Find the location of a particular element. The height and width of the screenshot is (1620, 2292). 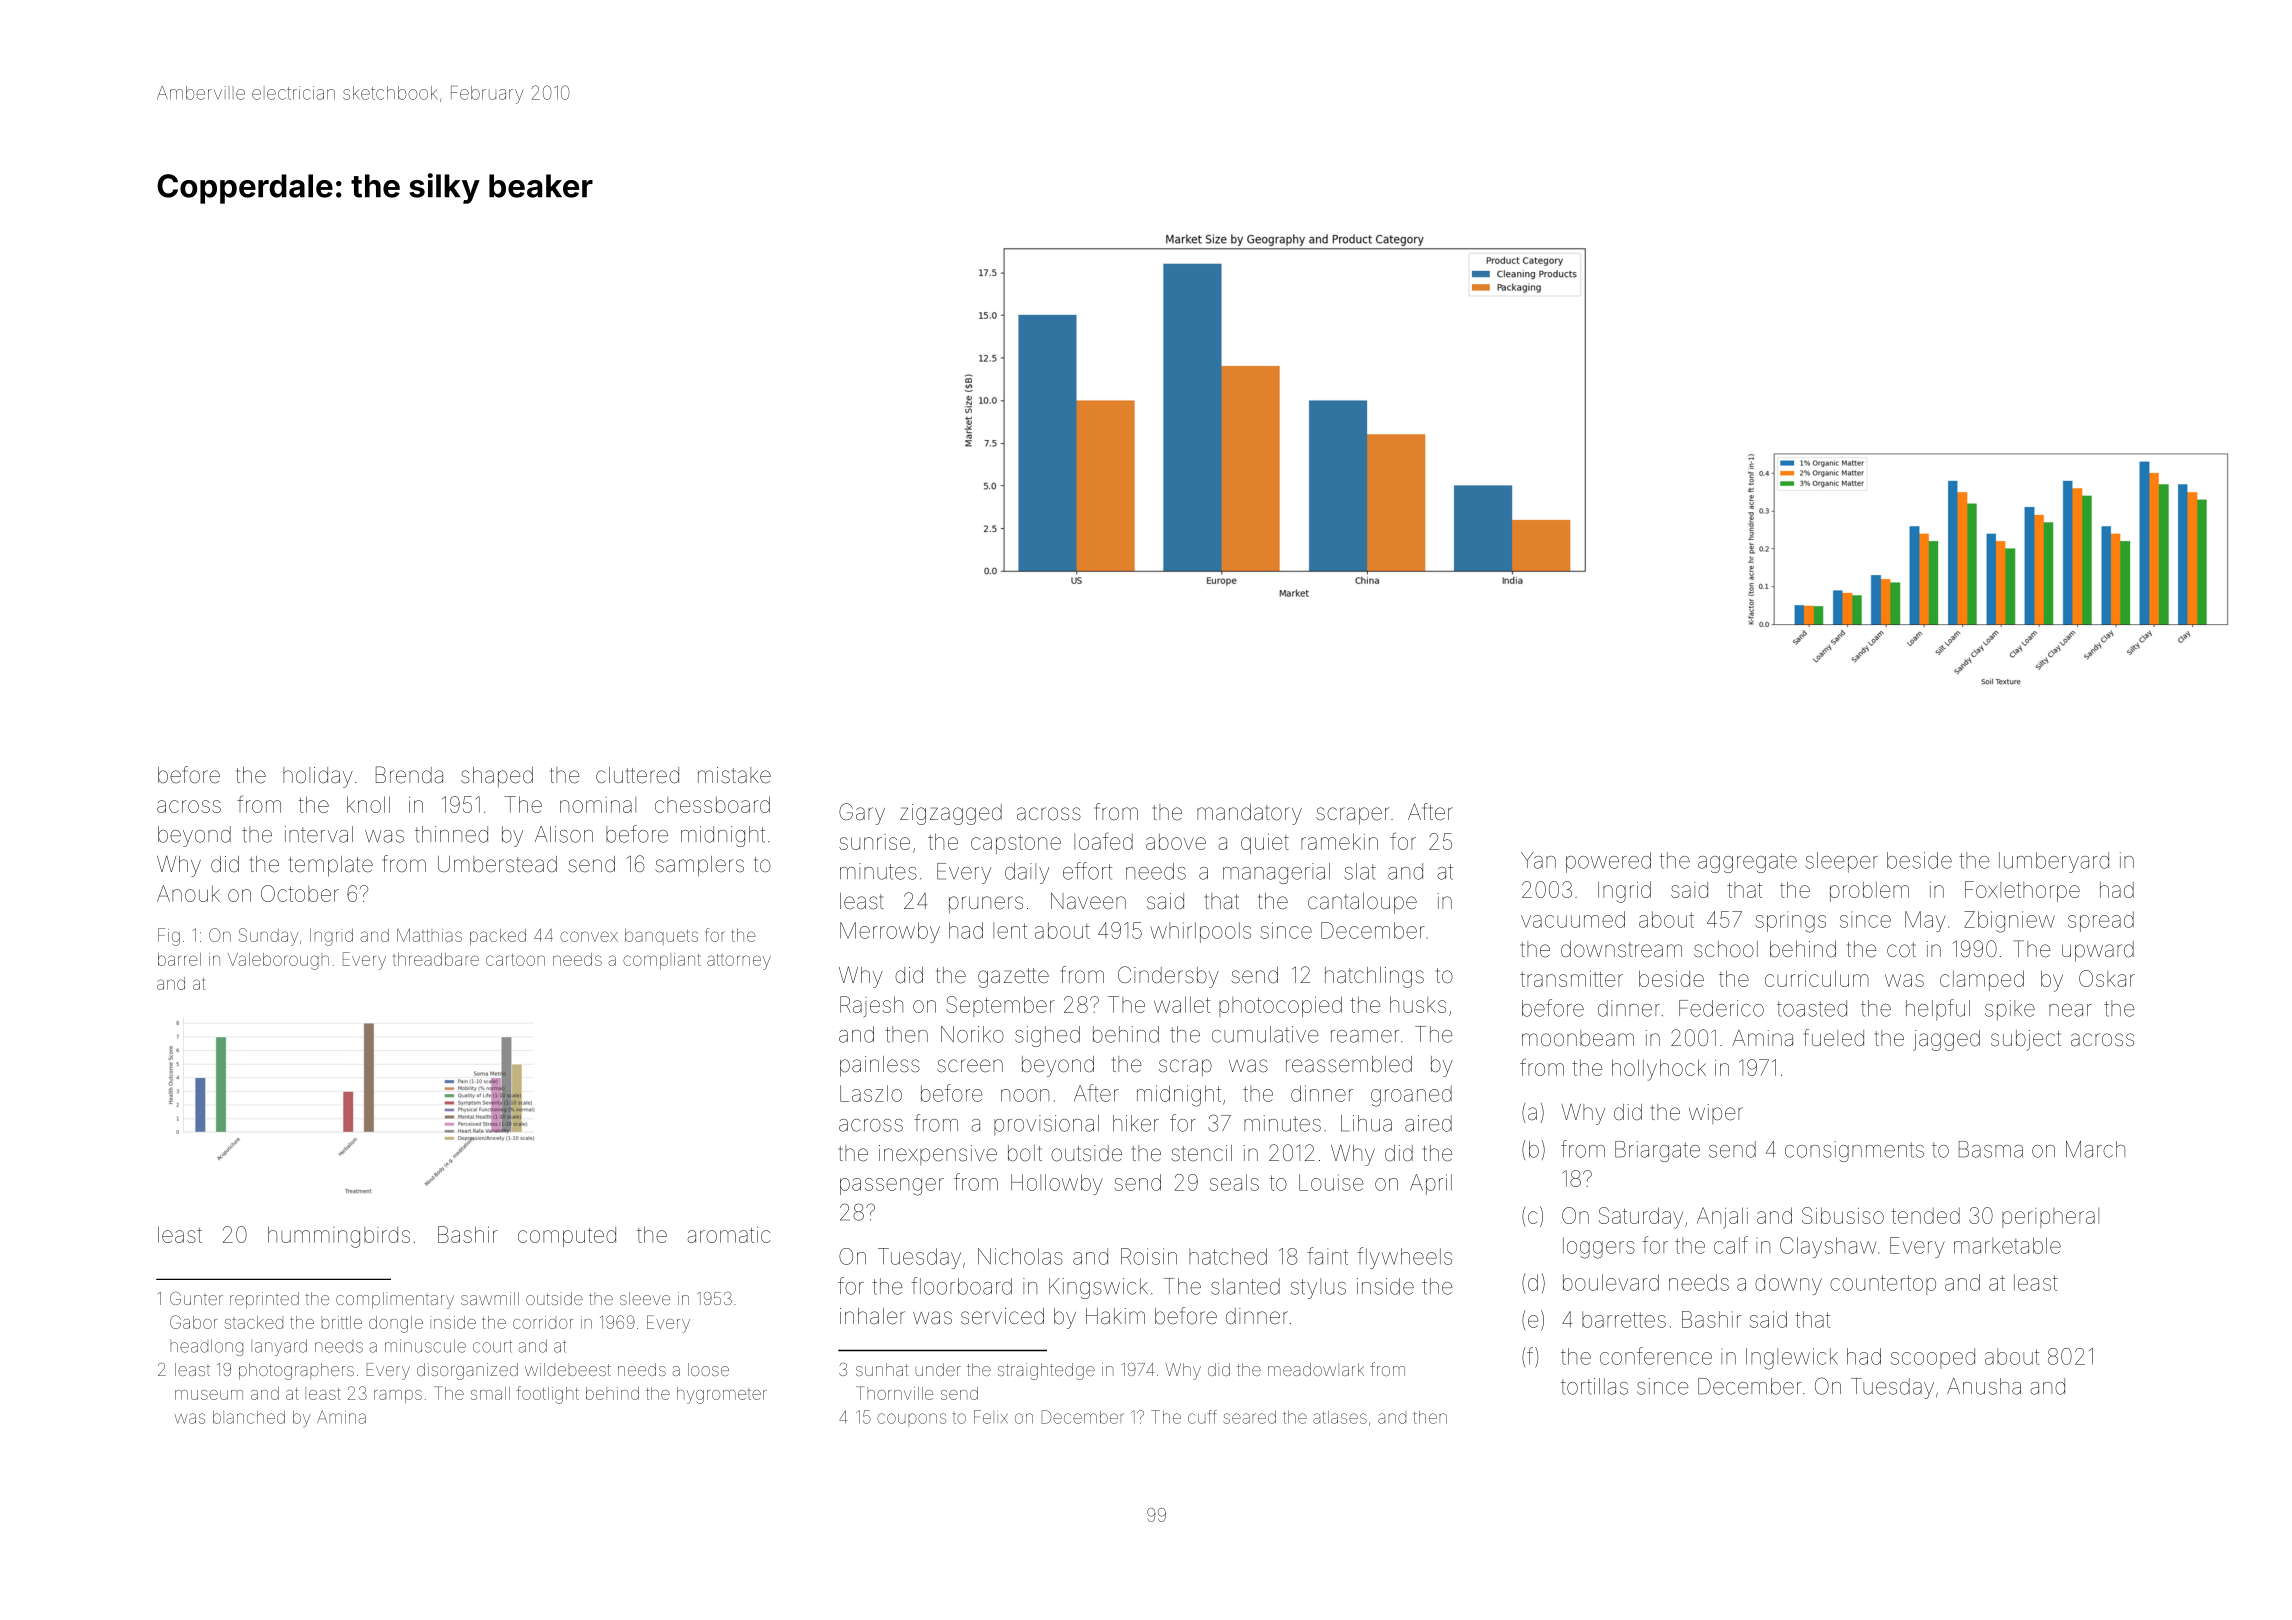

hummingbirds is located at coordinates (339, 1237).
